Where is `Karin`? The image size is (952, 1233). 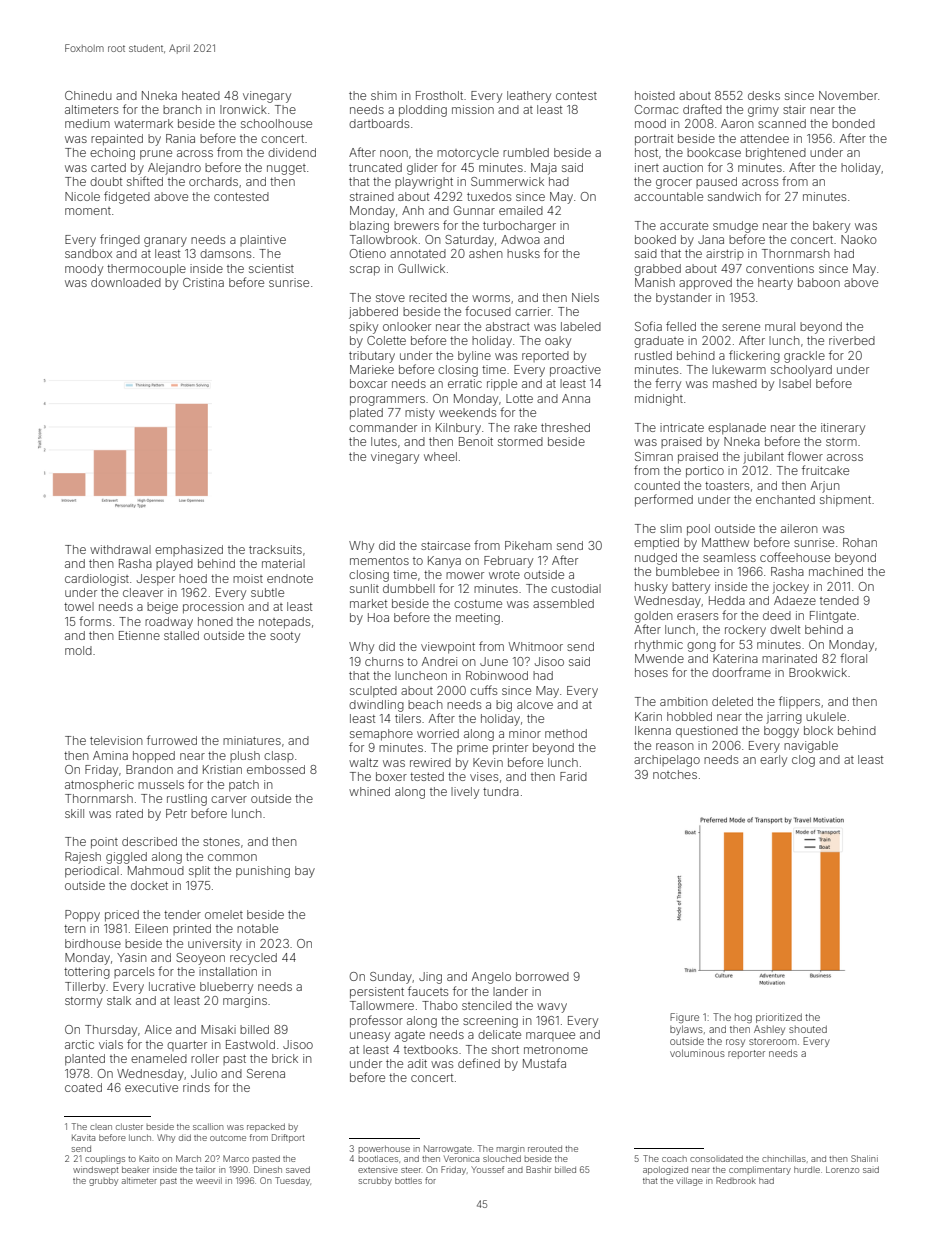 Karin is located at coordinates (648, 716).
